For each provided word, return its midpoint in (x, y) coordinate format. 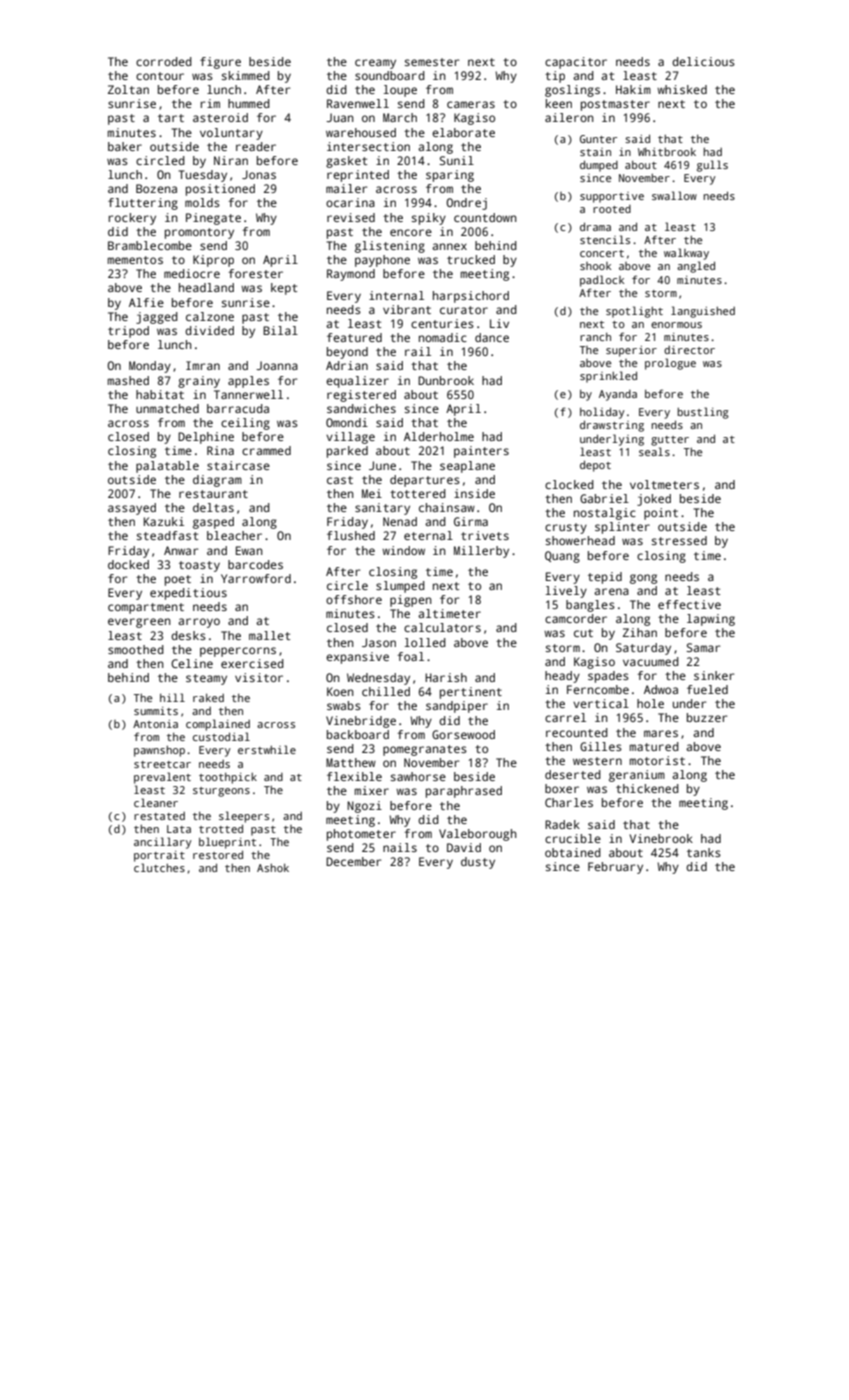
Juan (340, 117)
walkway (686, 254)
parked (347, 452)
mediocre (192, 273)
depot (595, 466)
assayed (132, 509)
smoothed (136, 649)
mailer (346, 188)
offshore (354, 599)
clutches (159, 867)
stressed (679, 540)
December (353, 861)
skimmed (246, 75)
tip (555, 77)
